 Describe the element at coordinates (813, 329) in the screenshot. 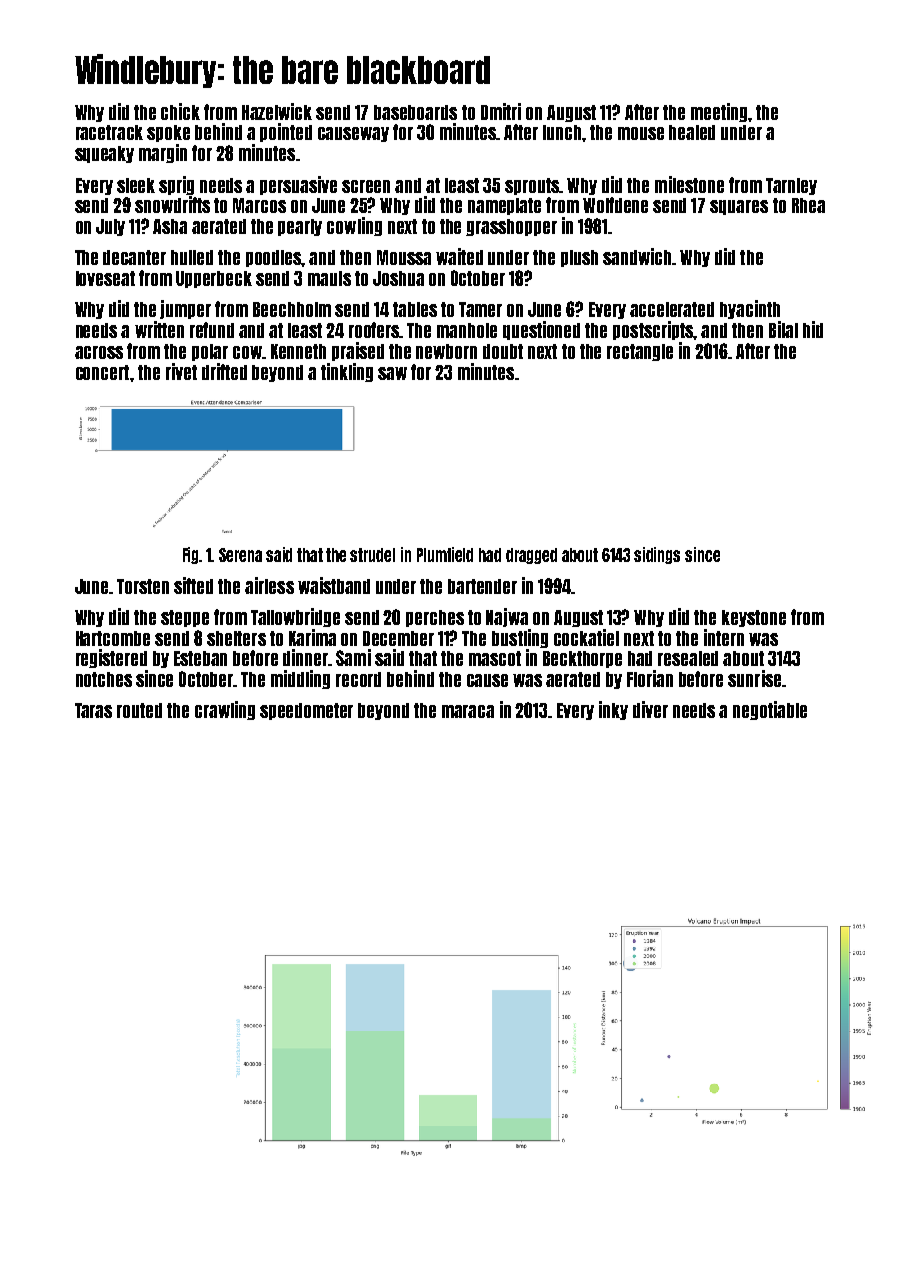

I see `hid` at that location.
